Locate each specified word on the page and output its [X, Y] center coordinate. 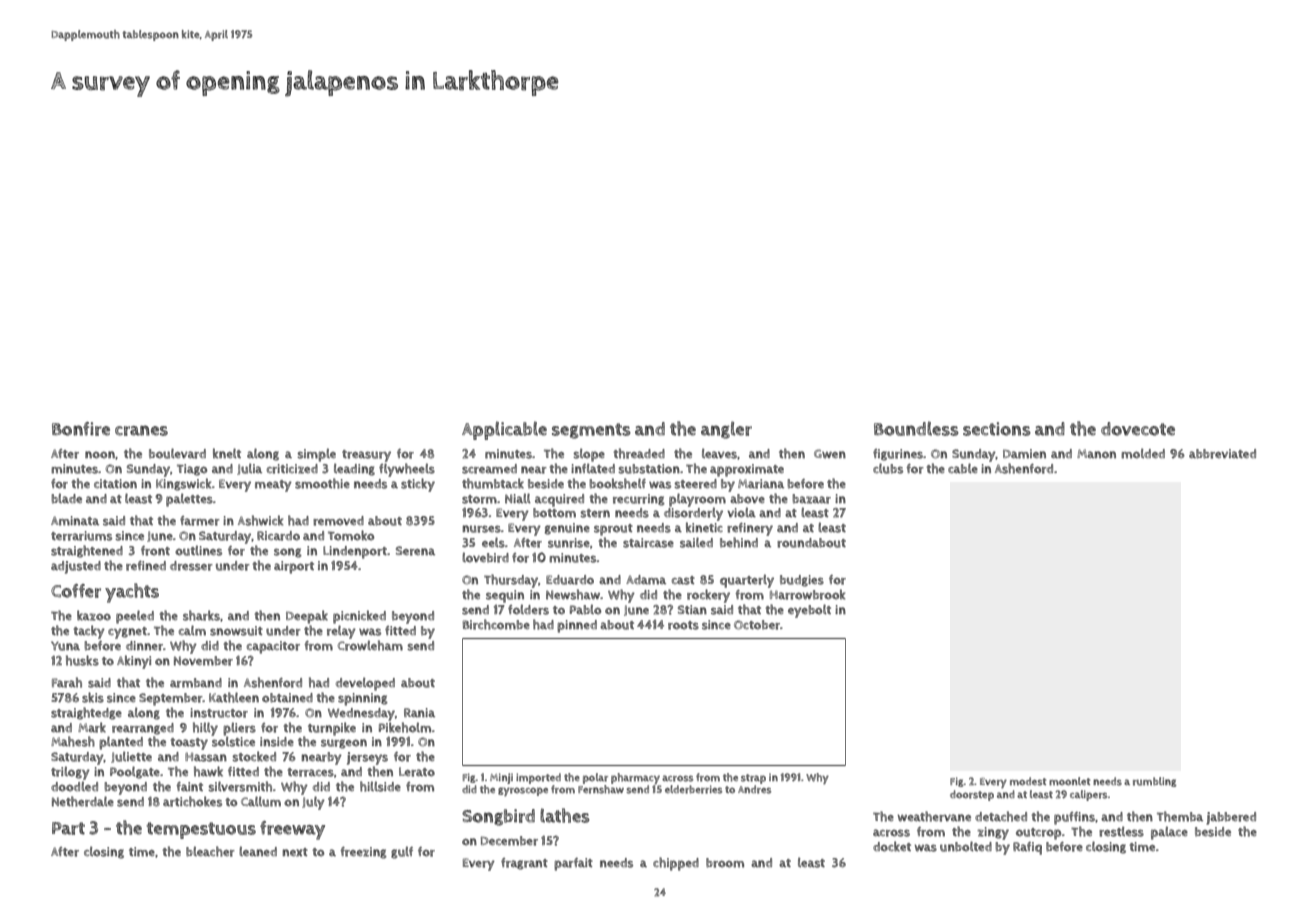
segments [591, 431]
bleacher [210, 851]
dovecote [1138, 429]
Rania [419, 712]
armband [196, 683]
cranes [141, 430]
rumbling [1154, 782]
